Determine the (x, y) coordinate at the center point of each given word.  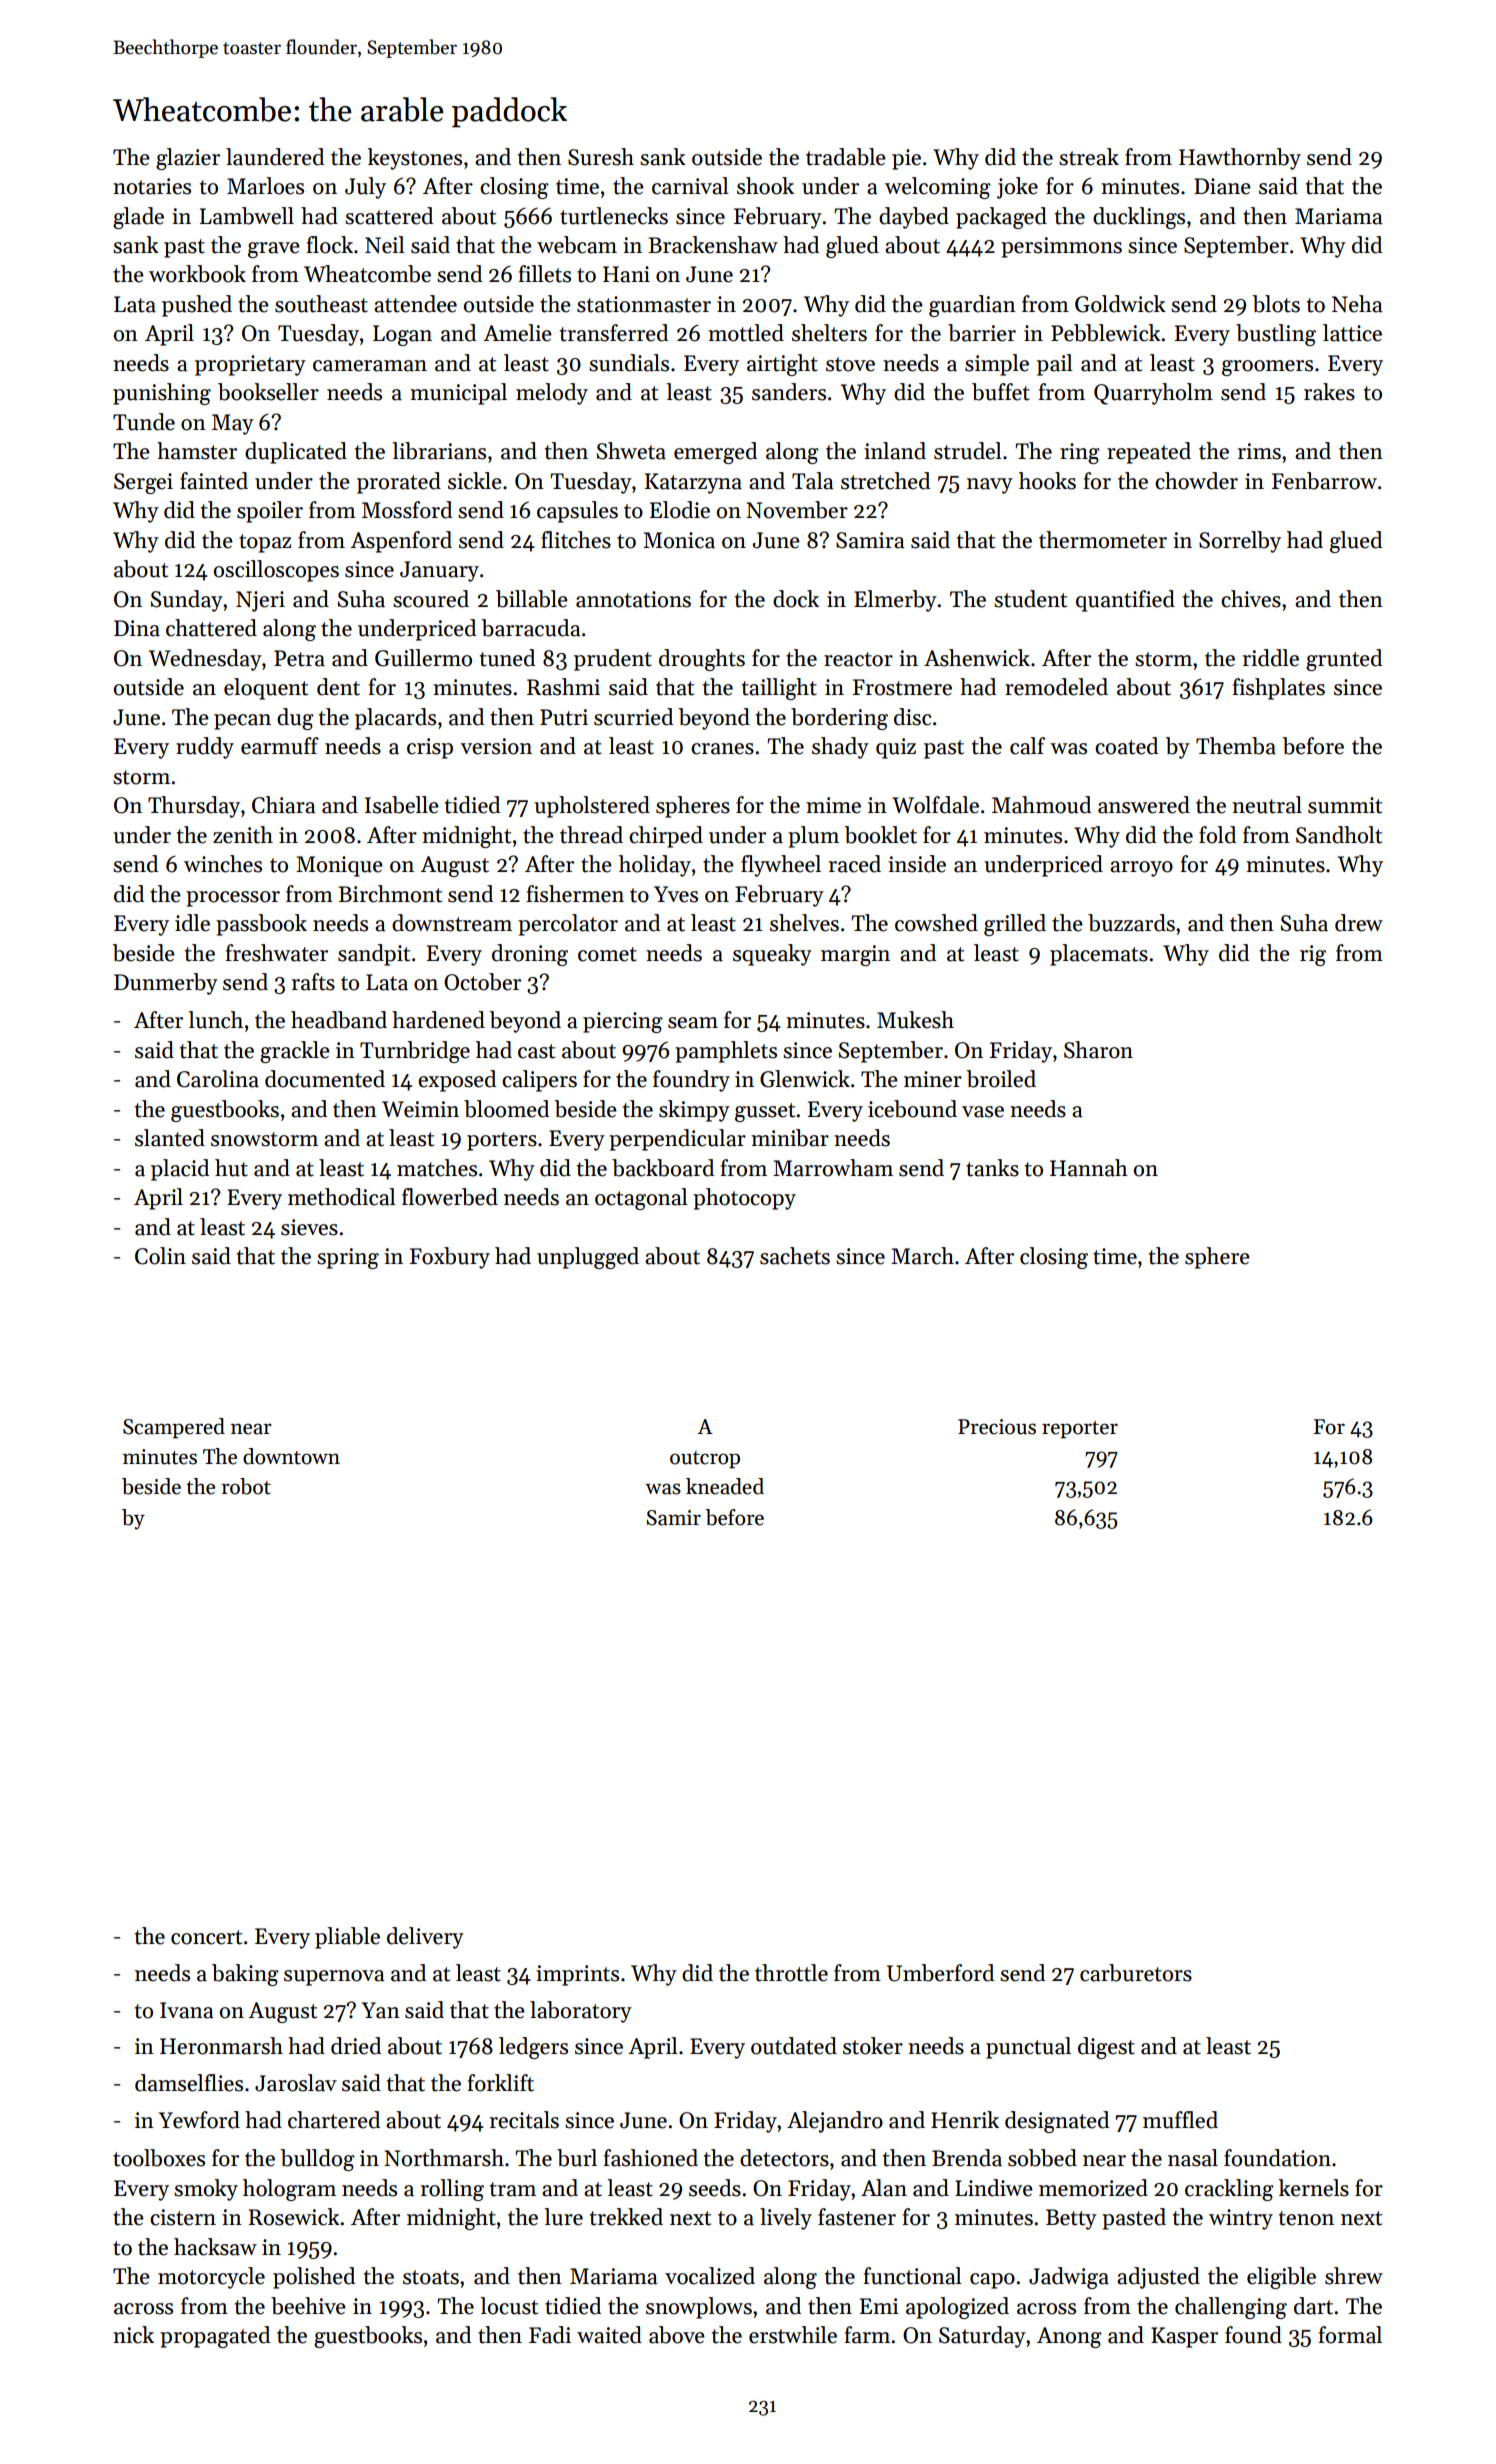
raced (855, 864)
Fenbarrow (1324, 481)
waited (609, 2335)
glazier (188, 159)
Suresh (601, 157)
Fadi (550, 2335)
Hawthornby (1240, 159)
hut (231, 1168)
